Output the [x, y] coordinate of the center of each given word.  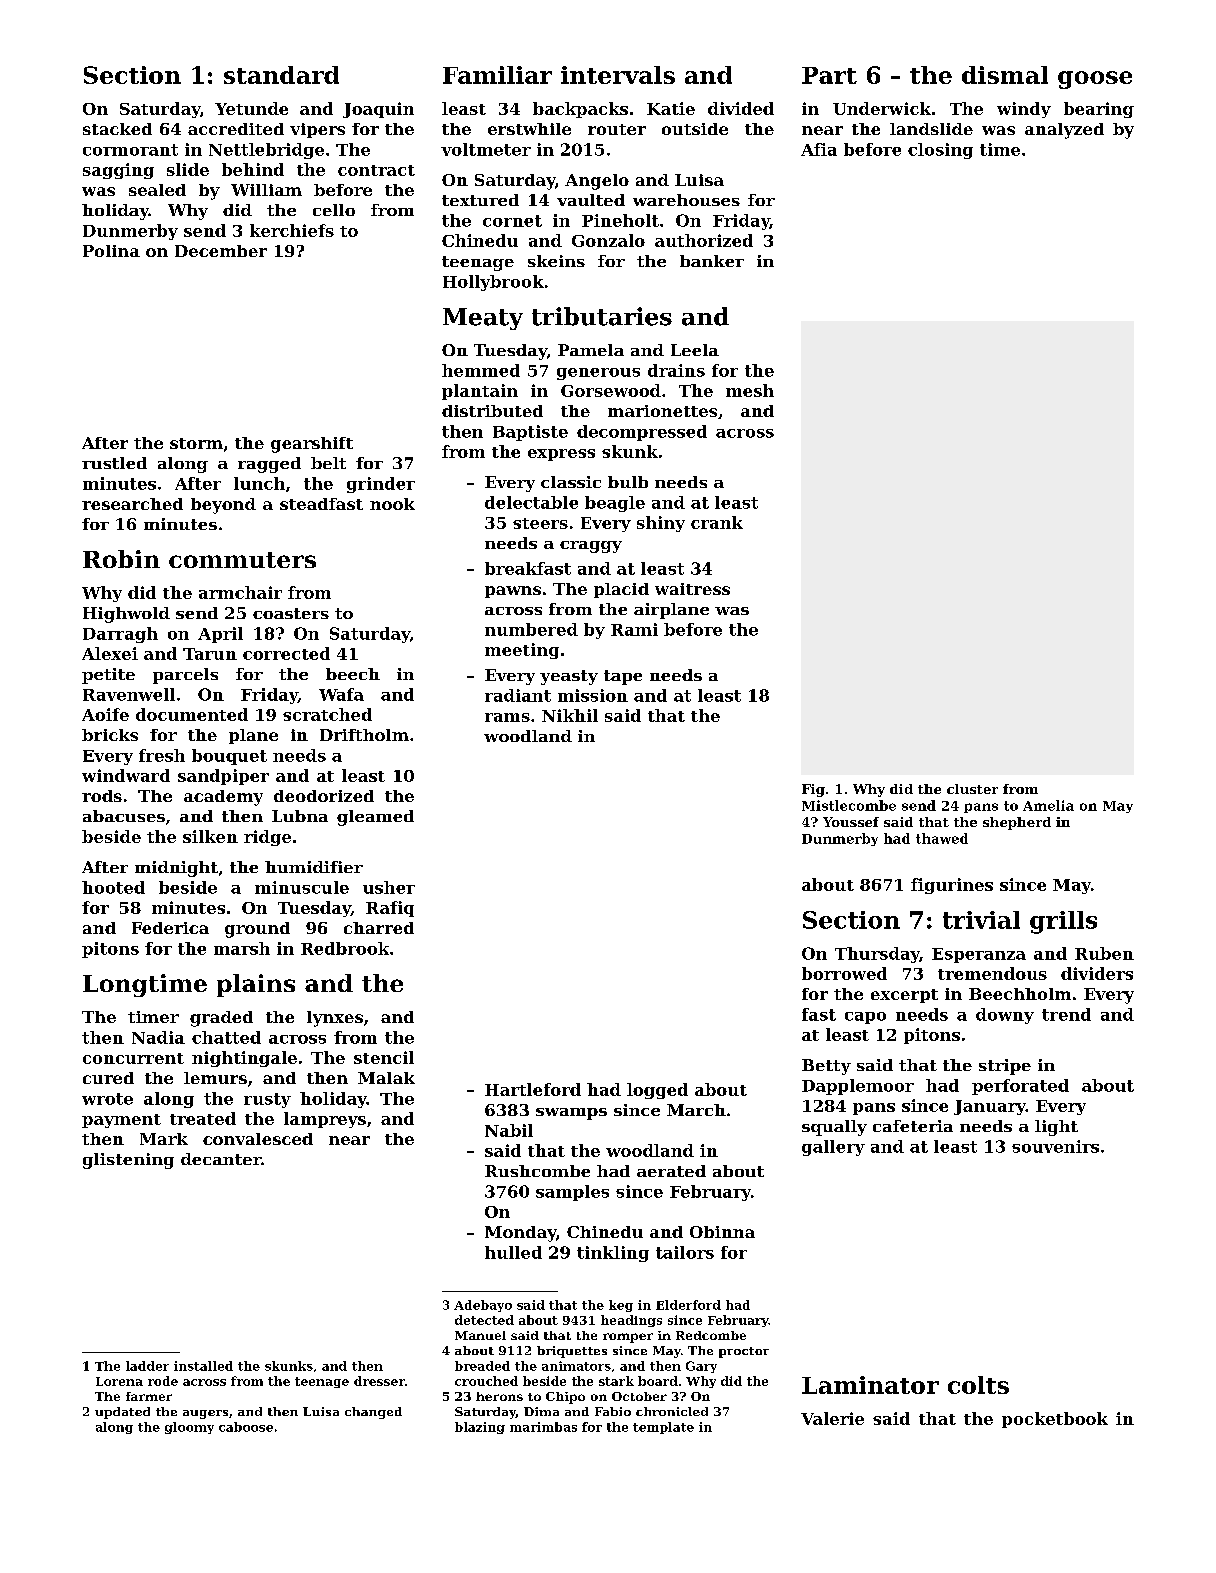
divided [741, 108]
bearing [1099, 110]
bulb [628, 482]
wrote [107, 1099]
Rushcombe [537, 1171]
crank [717, 522]
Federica [170, 928]
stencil [384, 1057]
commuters [242, 560]
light [1056, 1128]
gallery [833, 1148]
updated [122, 1413]
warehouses [686, 200]
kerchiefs [292, 230]
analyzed [1064, 131]
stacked [117, 129]
